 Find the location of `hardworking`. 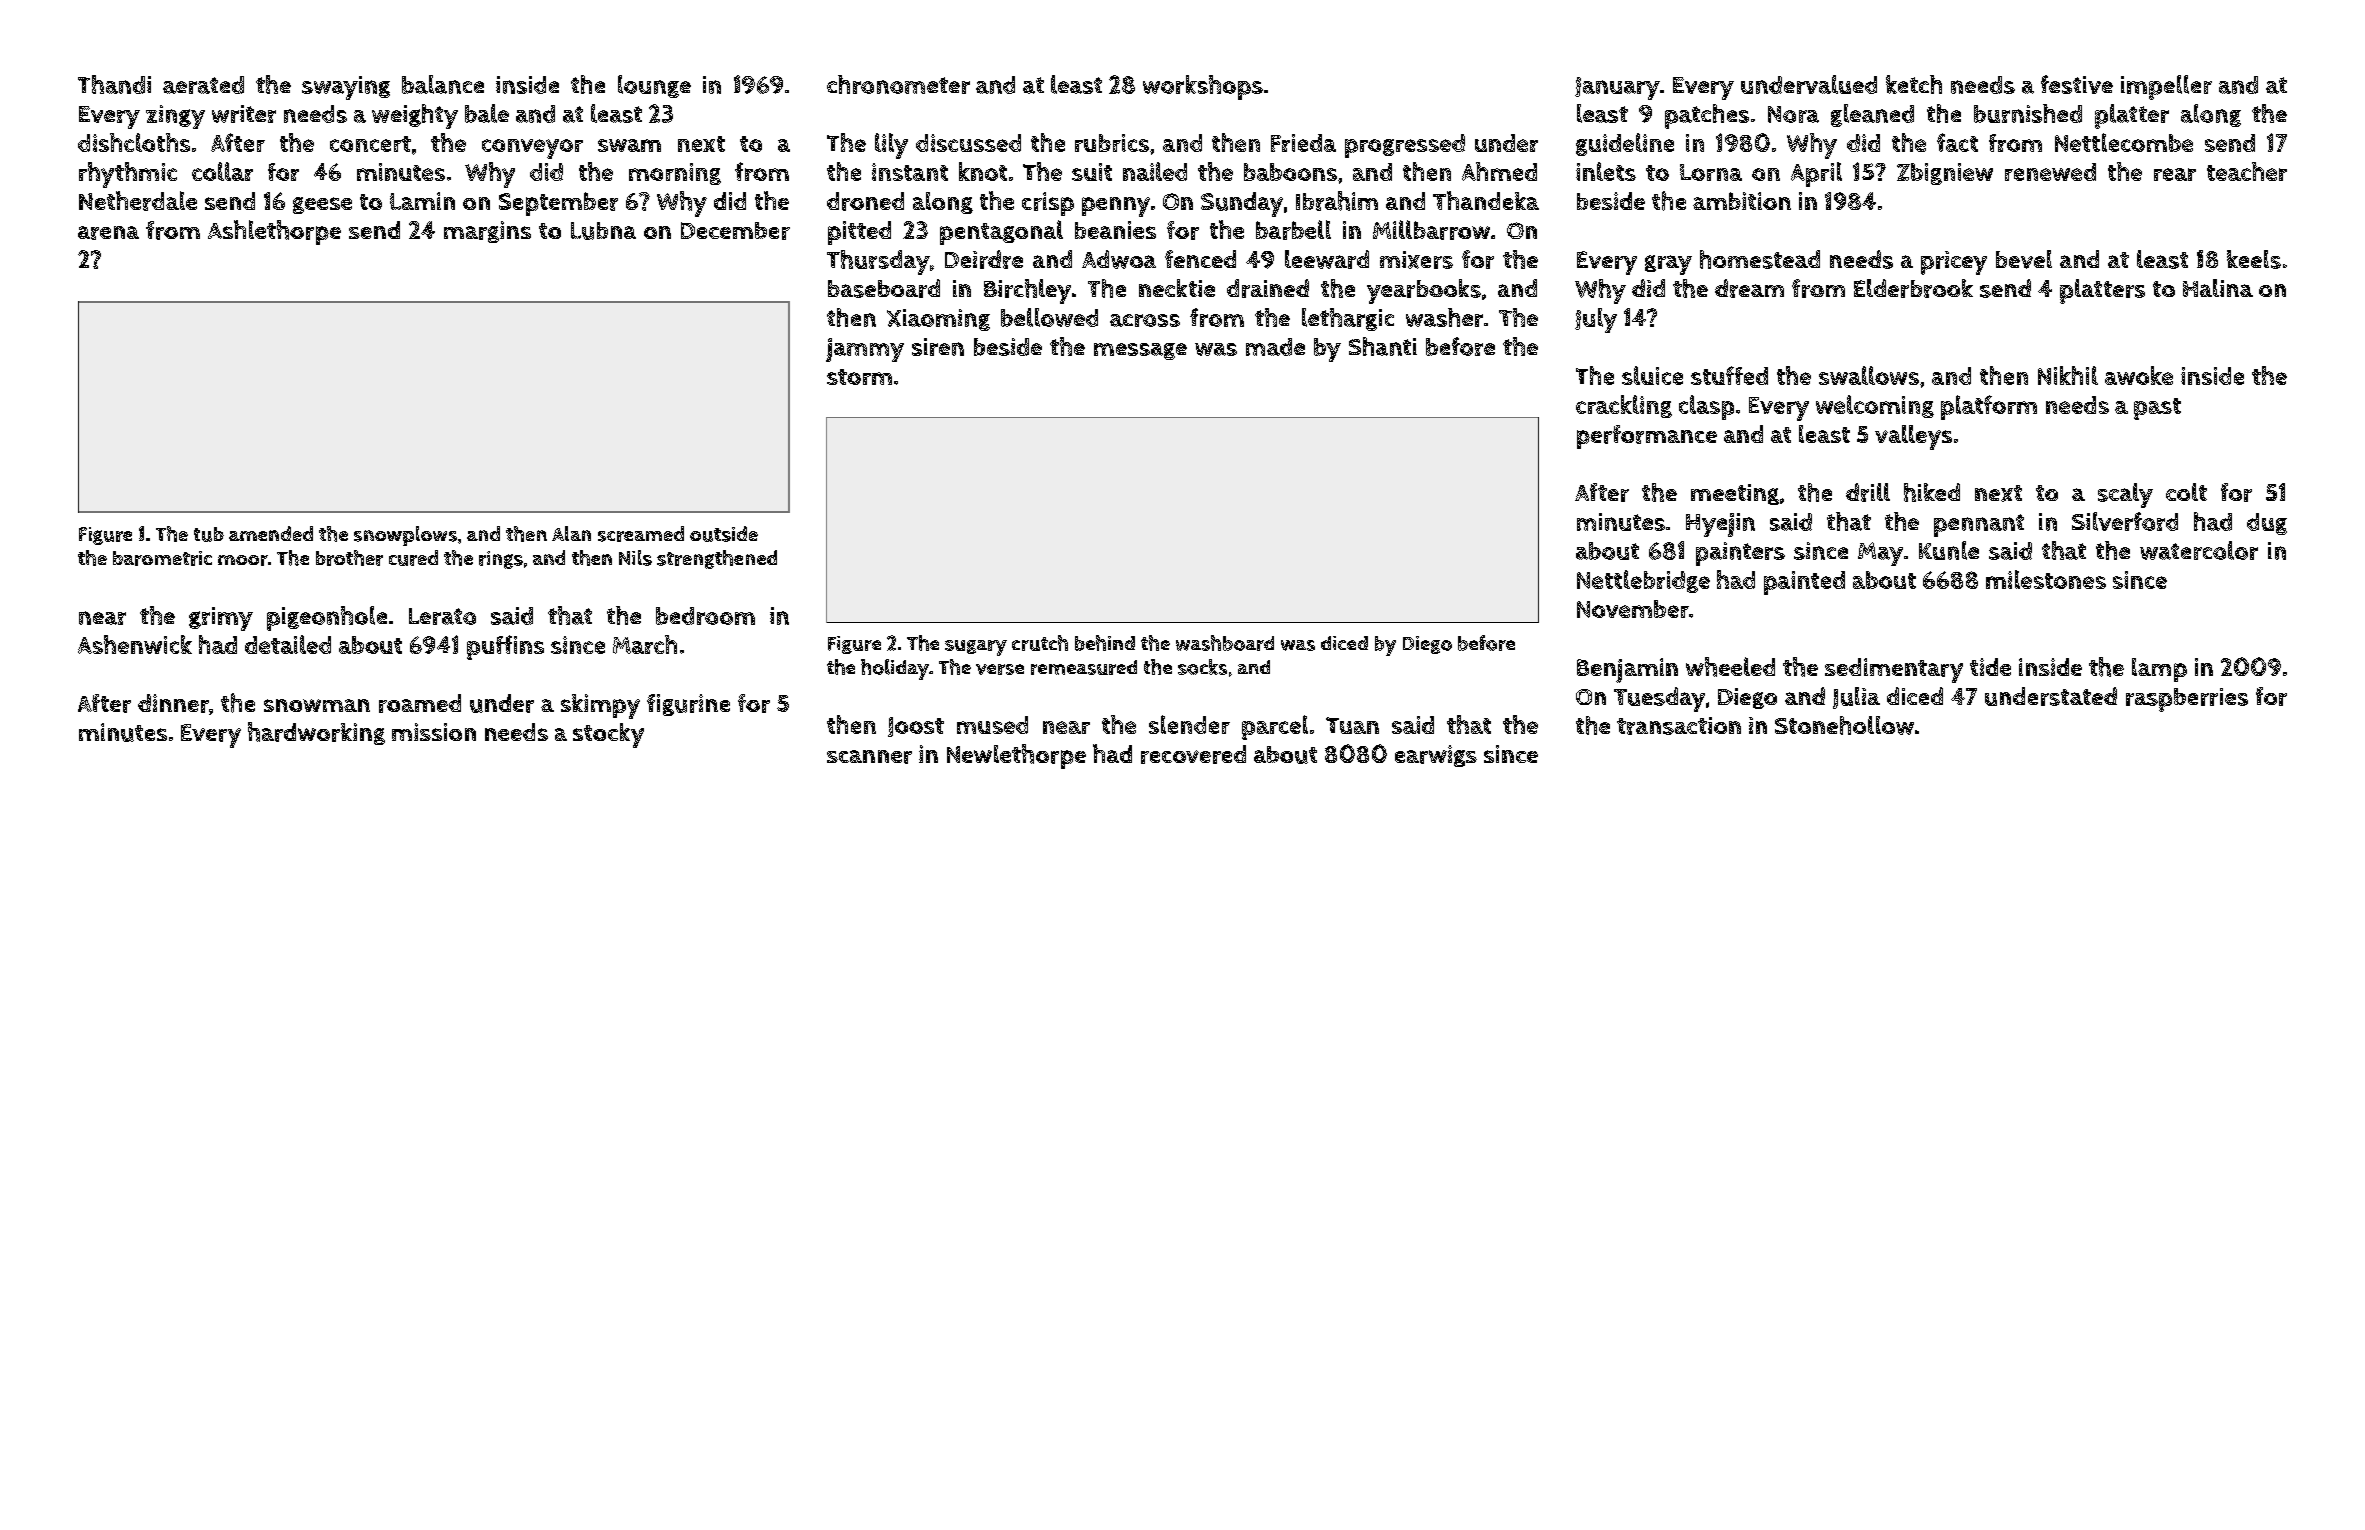

hardworking is located at coordinates (316, 733).
